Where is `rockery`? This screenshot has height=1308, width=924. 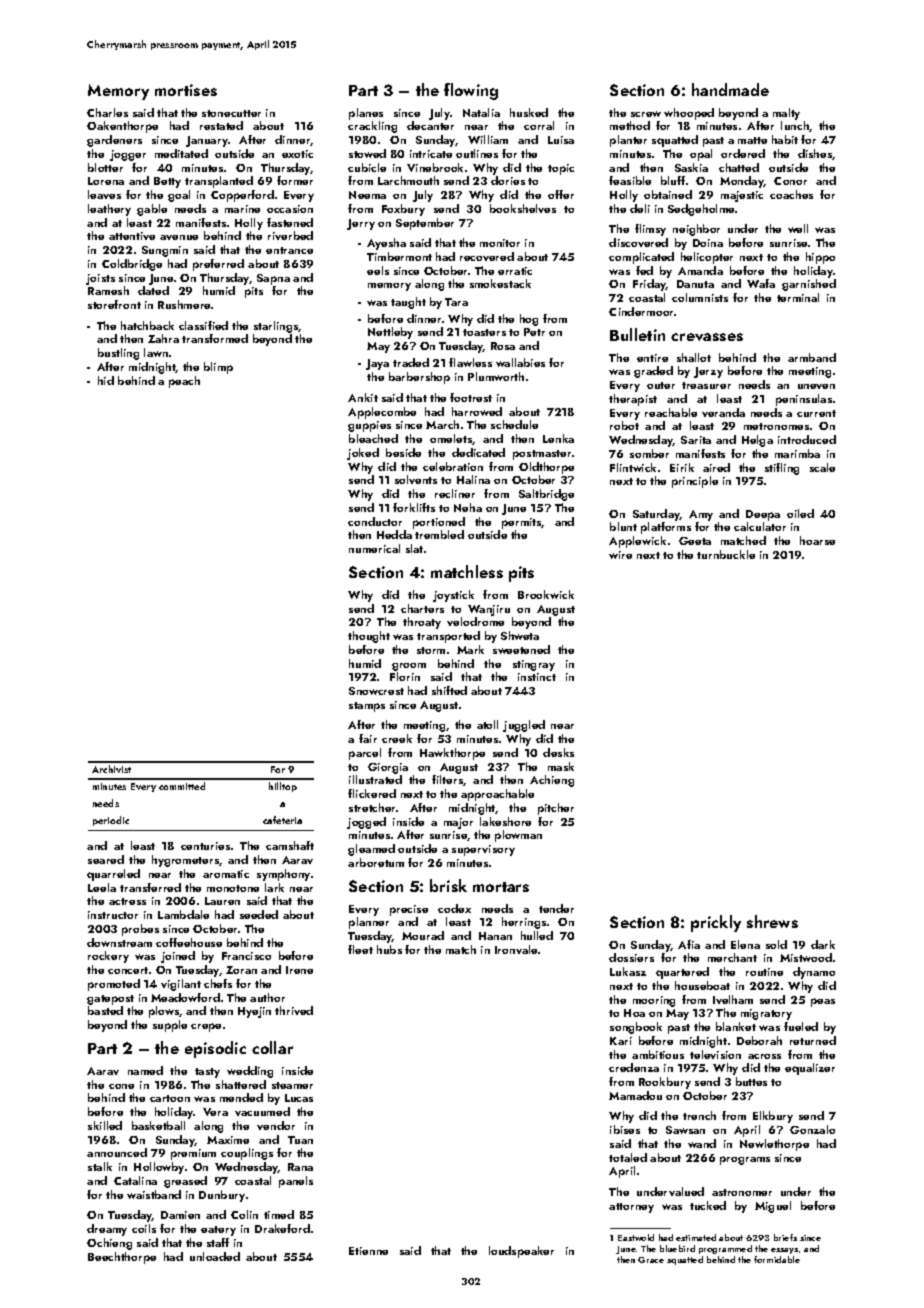
rockery is located at coordinates (108, 957).
